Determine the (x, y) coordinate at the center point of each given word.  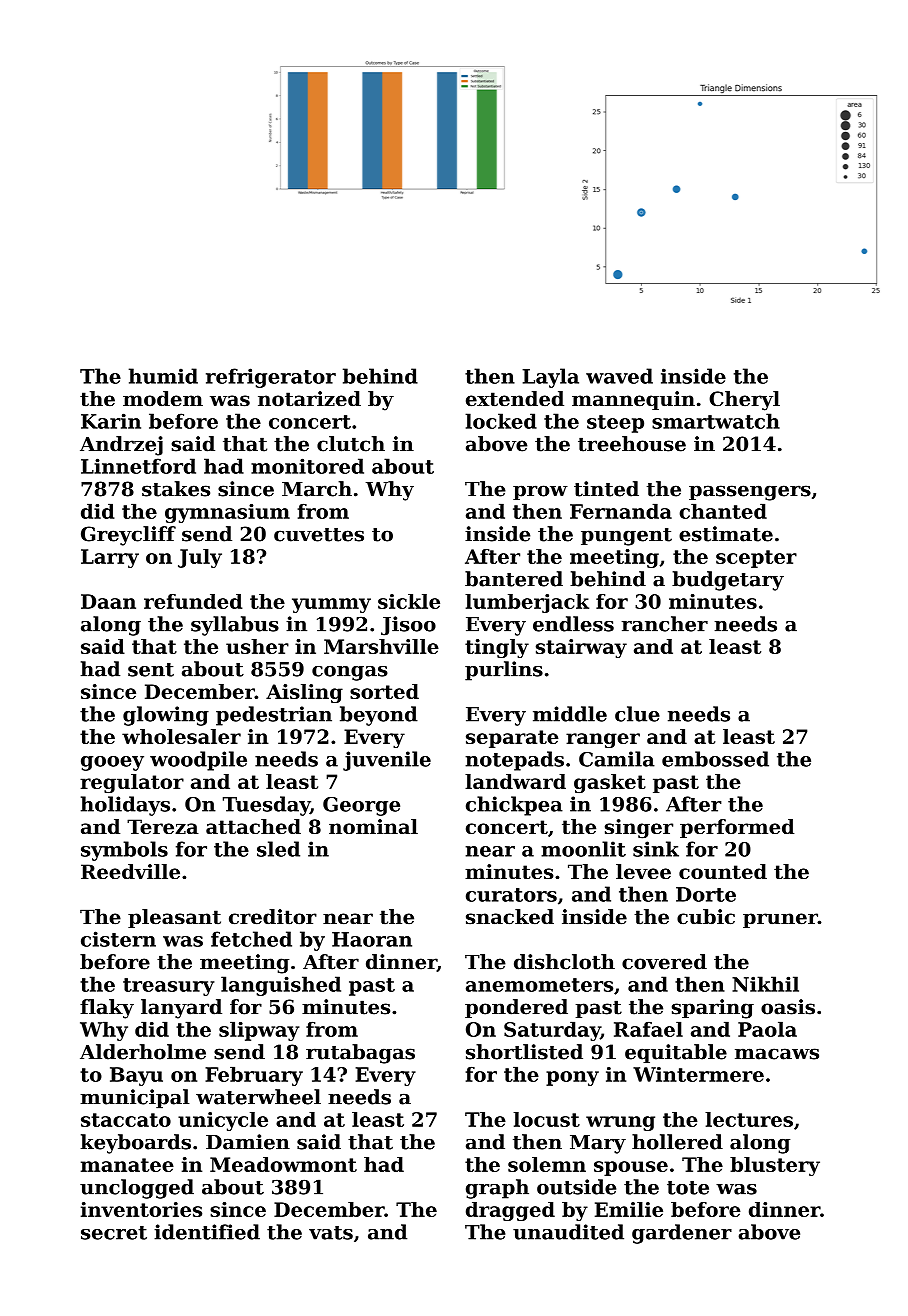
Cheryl (744, 401)
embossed (715, 759)
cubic (706, 917)
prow (540, 492)
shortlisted (524, 1052)
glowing (166, 716)
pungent (626, 537)
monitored (307, 466)
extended (515, 399)
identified (207, 1232)
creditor (273, 917)
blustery (775, 1166)
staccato (126, 1120)
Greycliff (128, 536)
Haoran (372, 939)
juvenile (387, 761)
